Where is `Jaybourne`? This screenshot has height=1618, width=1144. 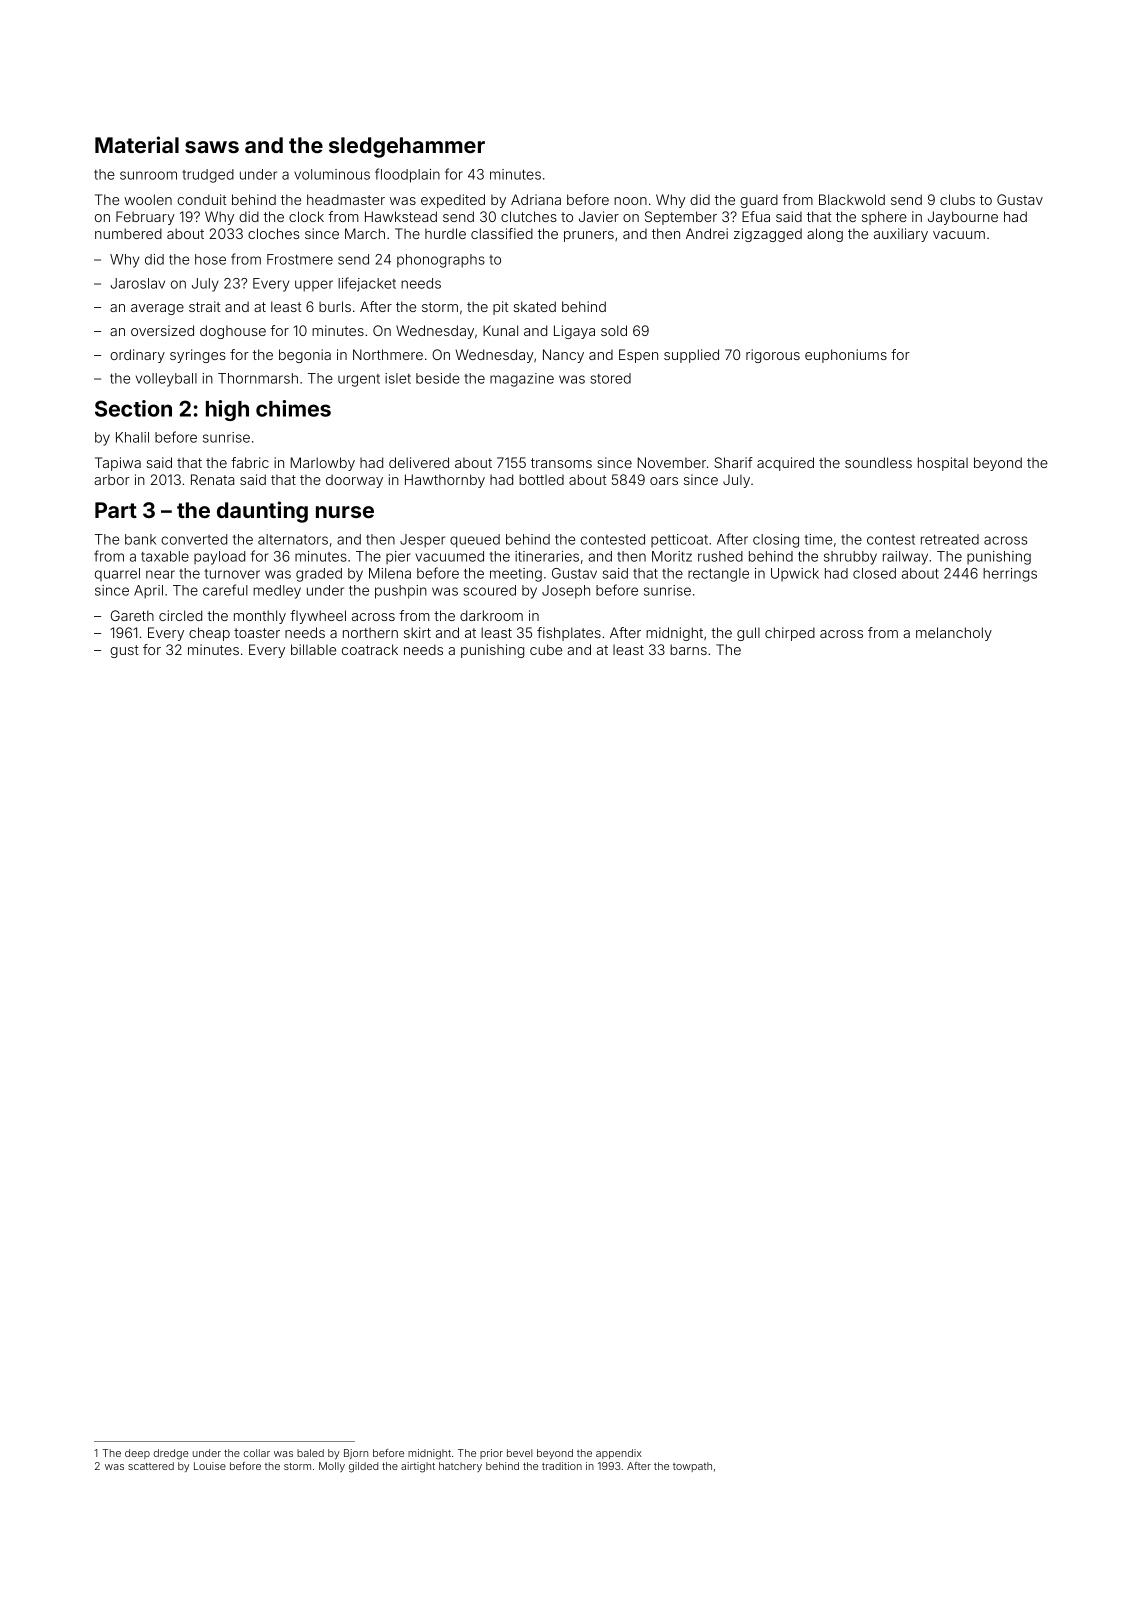 Jaybourne is located at coordinates (963, 218).
